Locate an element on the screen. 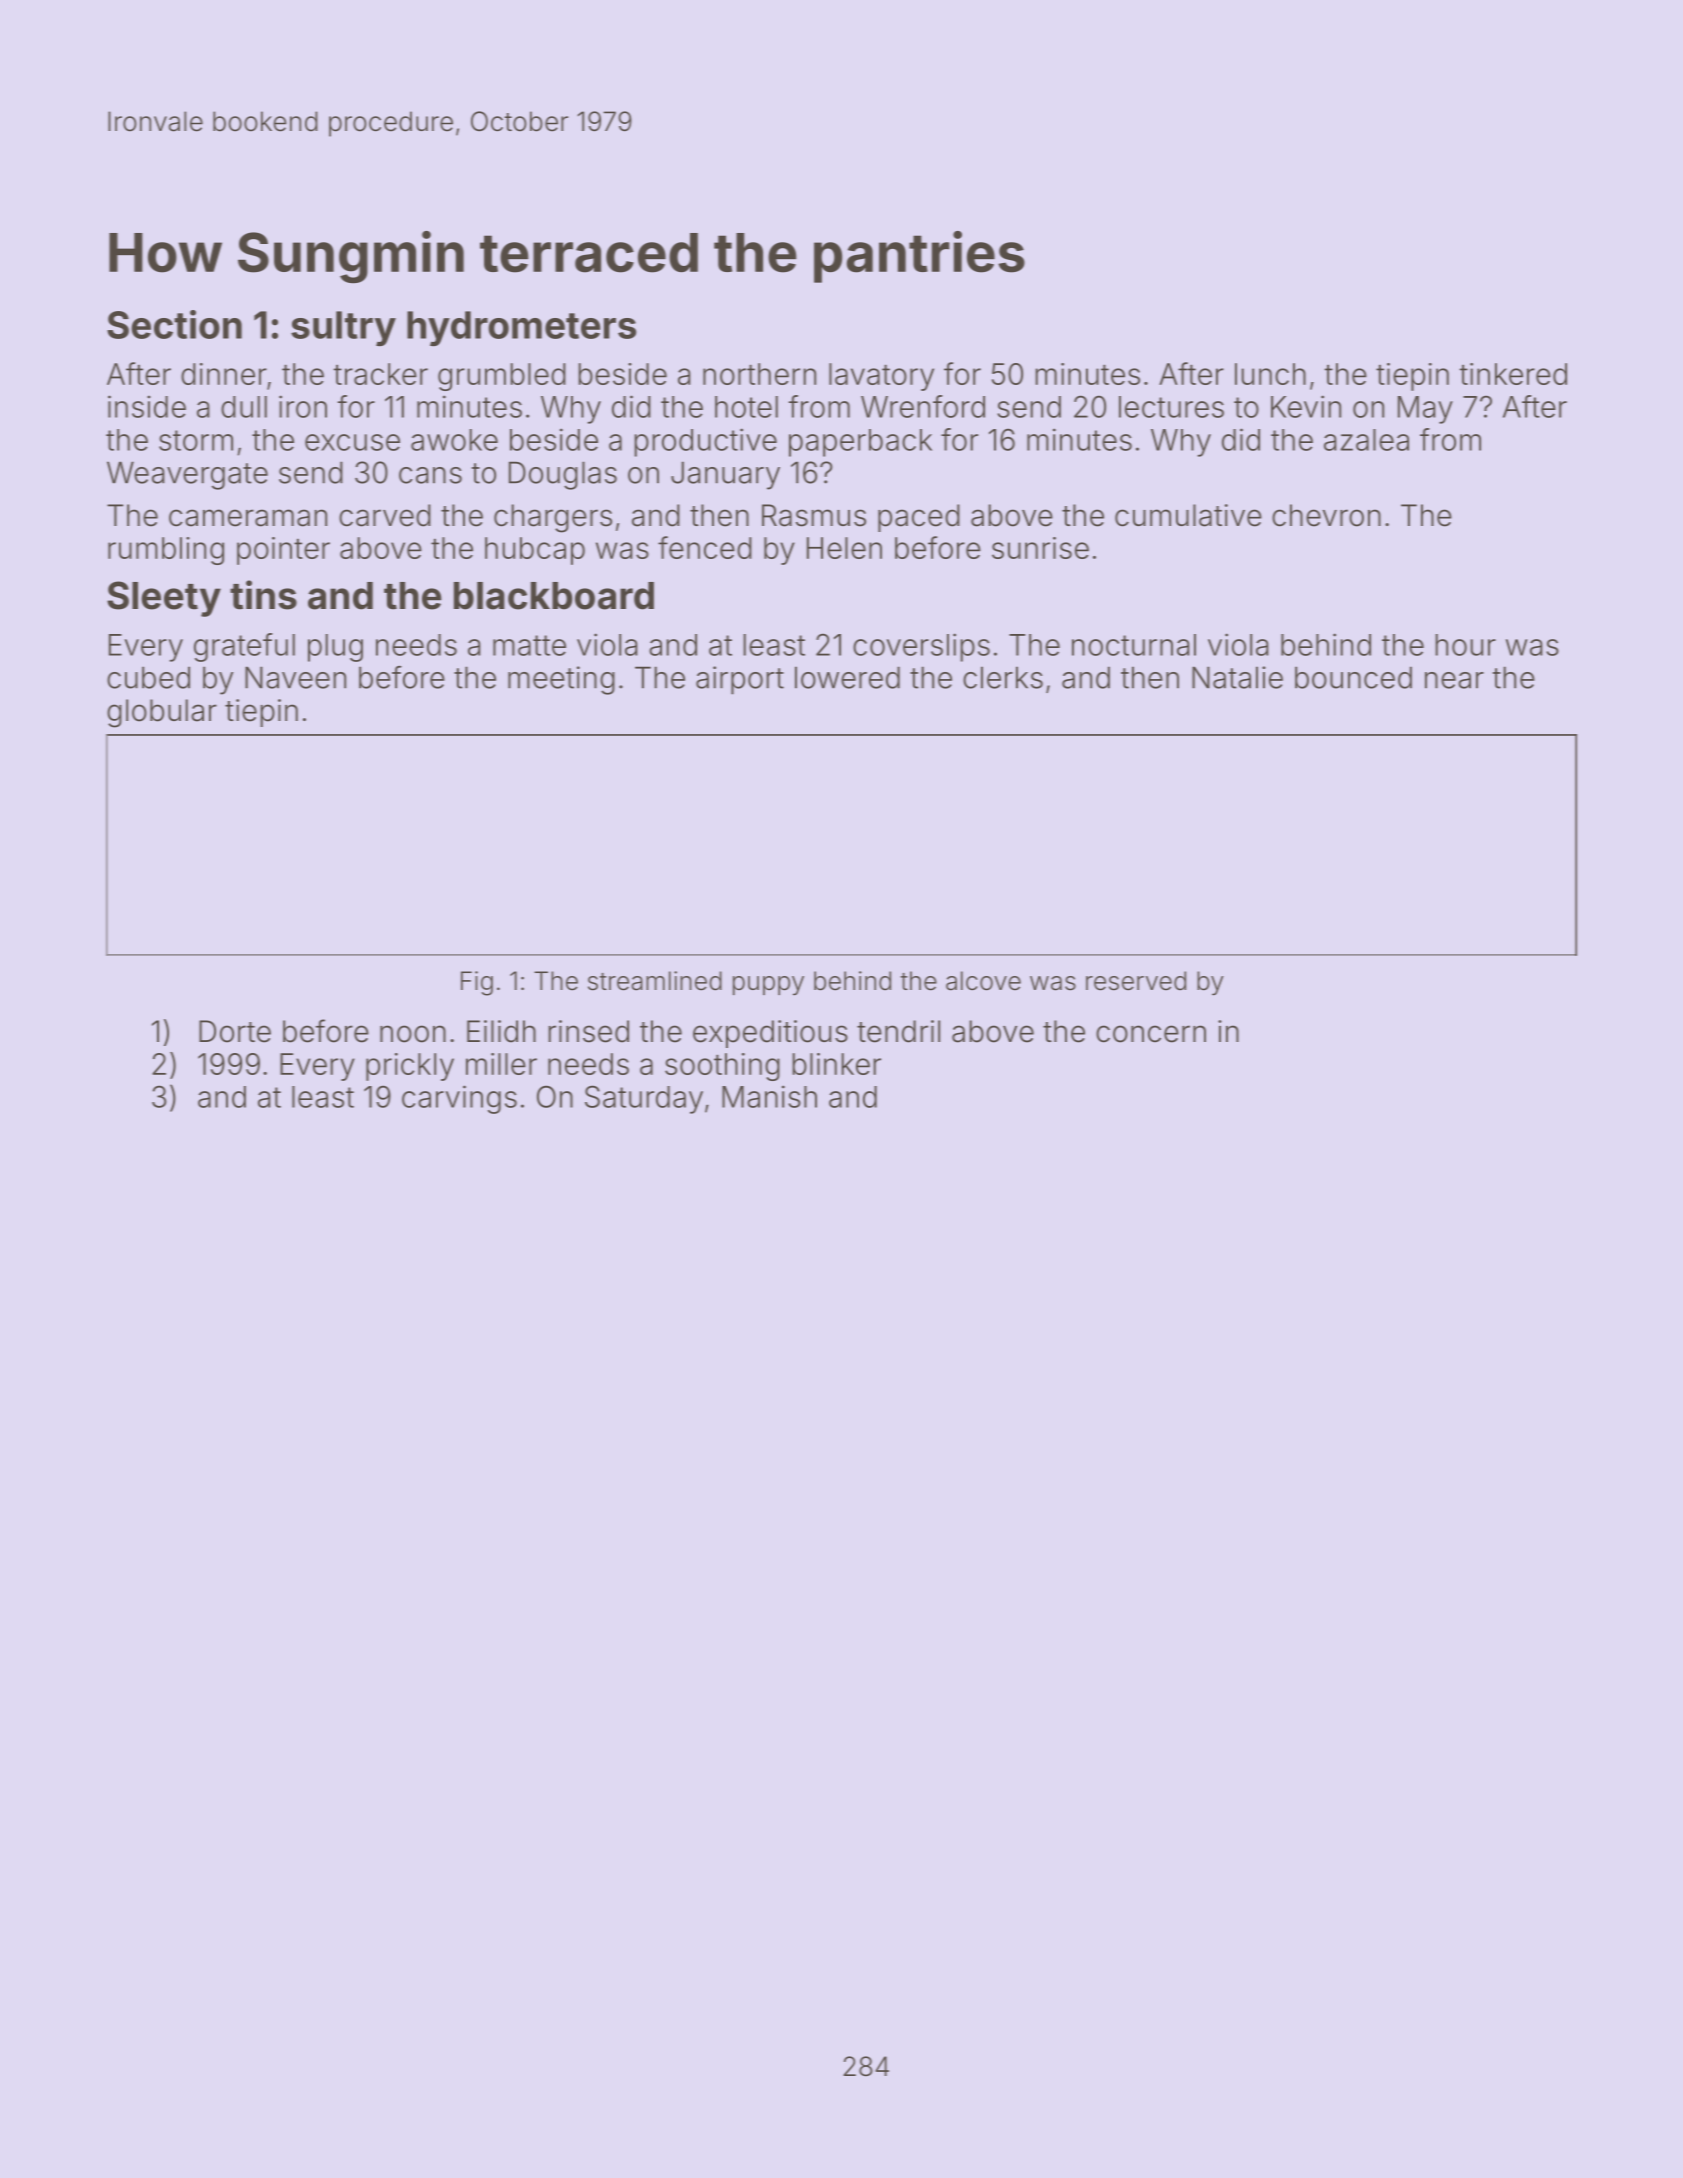 The image size is (1683, 2178). carved is located at coordinates (385, 515).
